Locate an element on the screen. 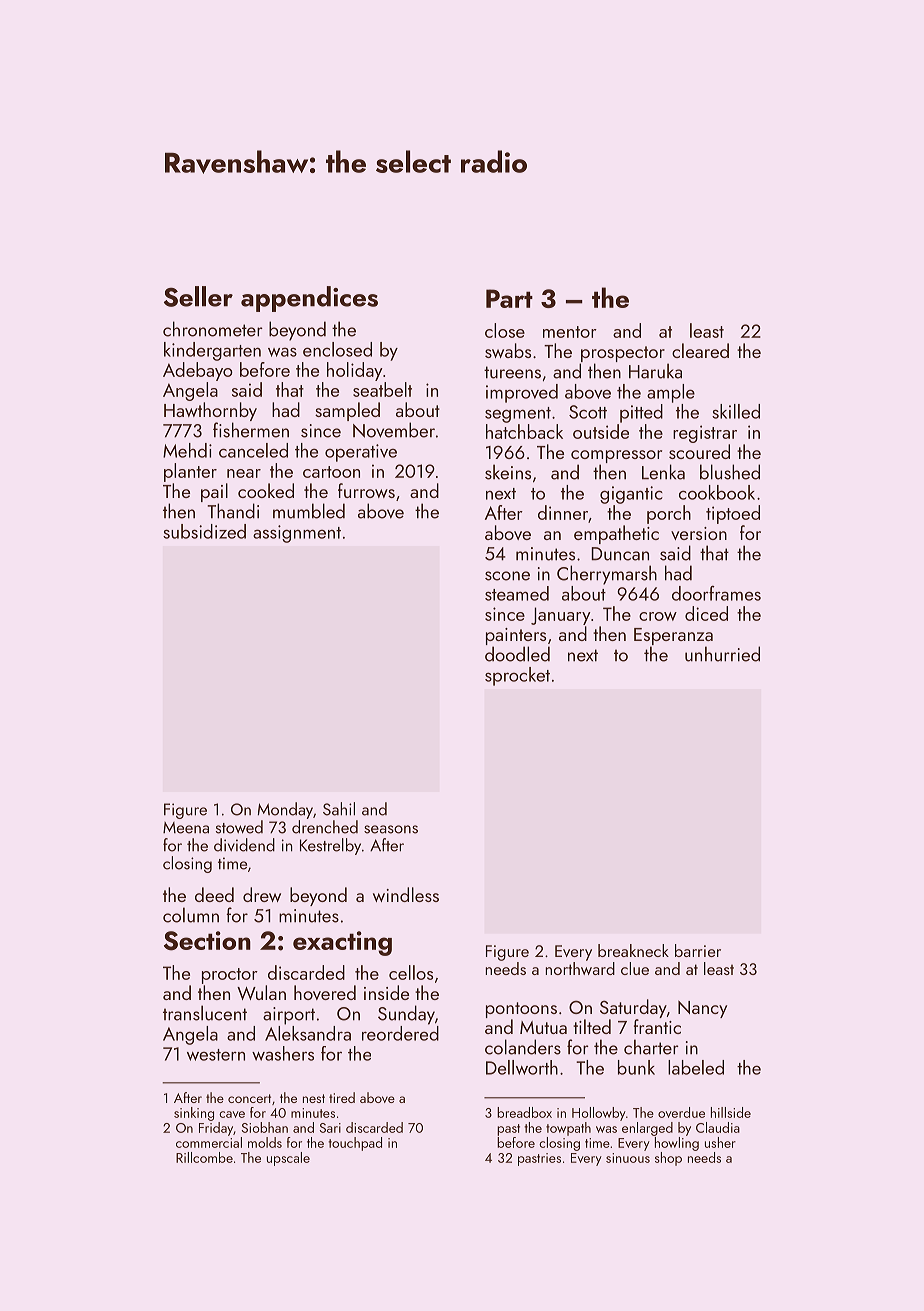  cleared is located at coordinates (700, 350).
